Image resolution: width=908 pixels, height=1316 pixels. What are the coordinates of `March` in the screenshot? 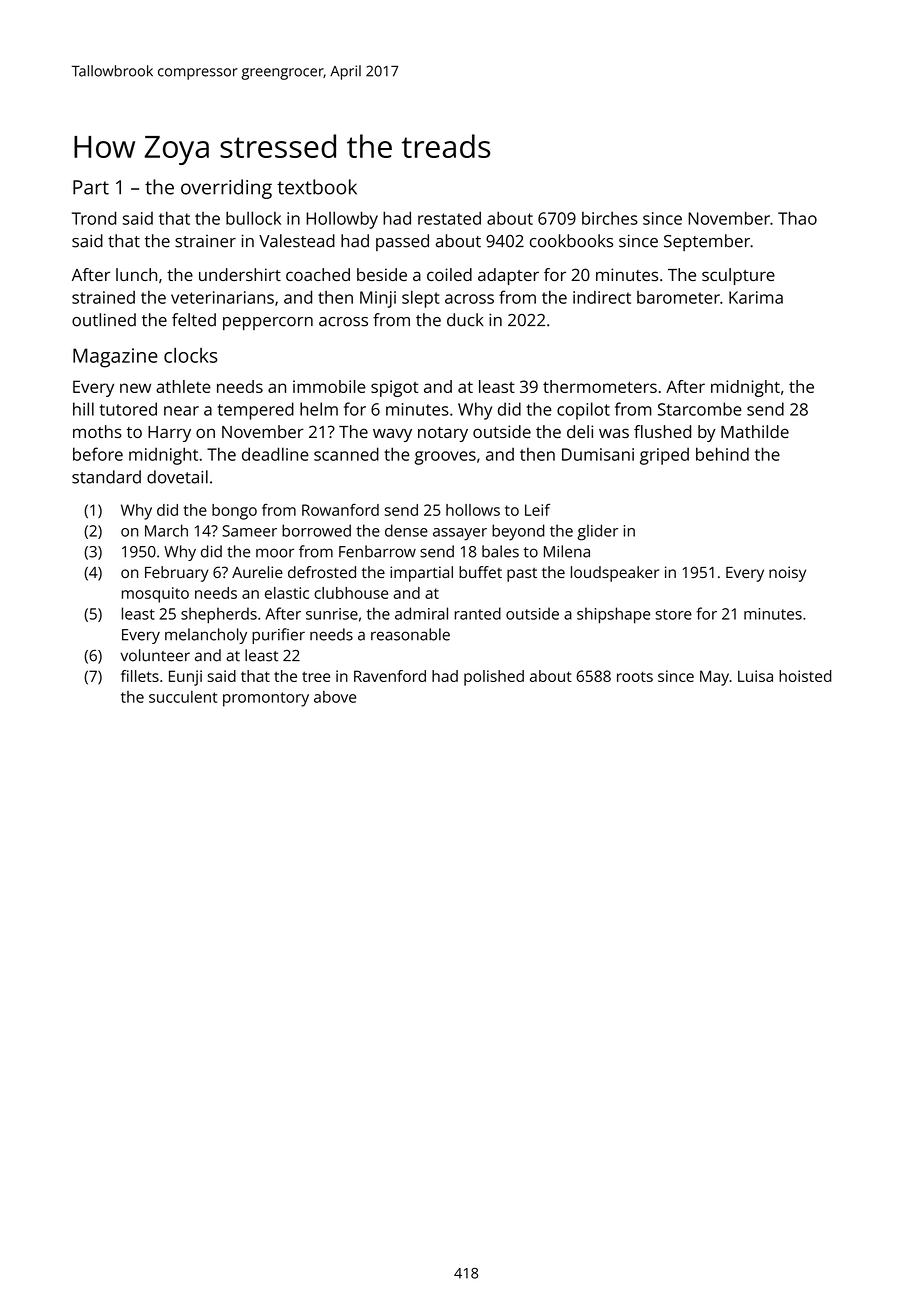 It's located at (166, 530).
